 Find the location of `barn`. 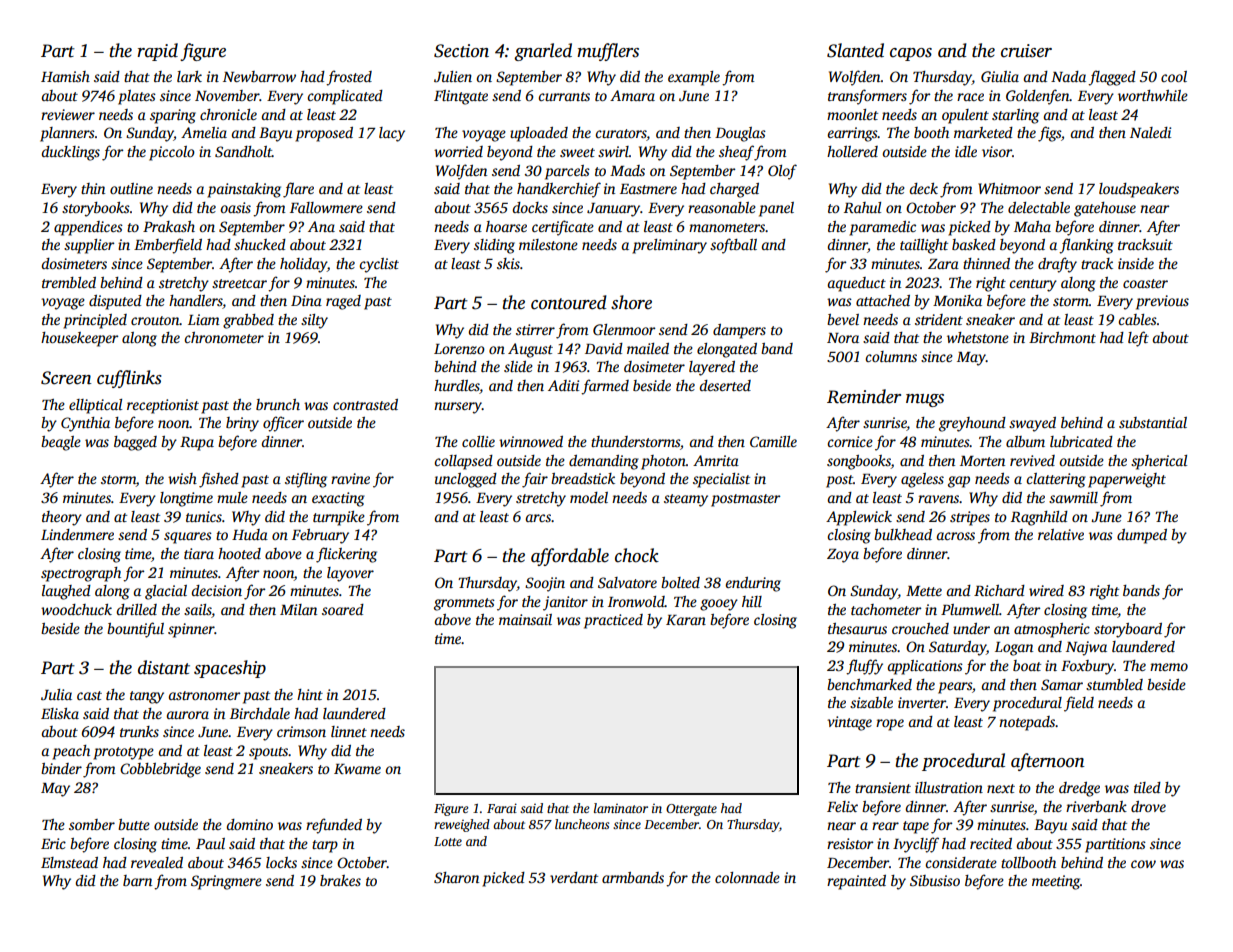

barn is located at coordinates (137, 880).
